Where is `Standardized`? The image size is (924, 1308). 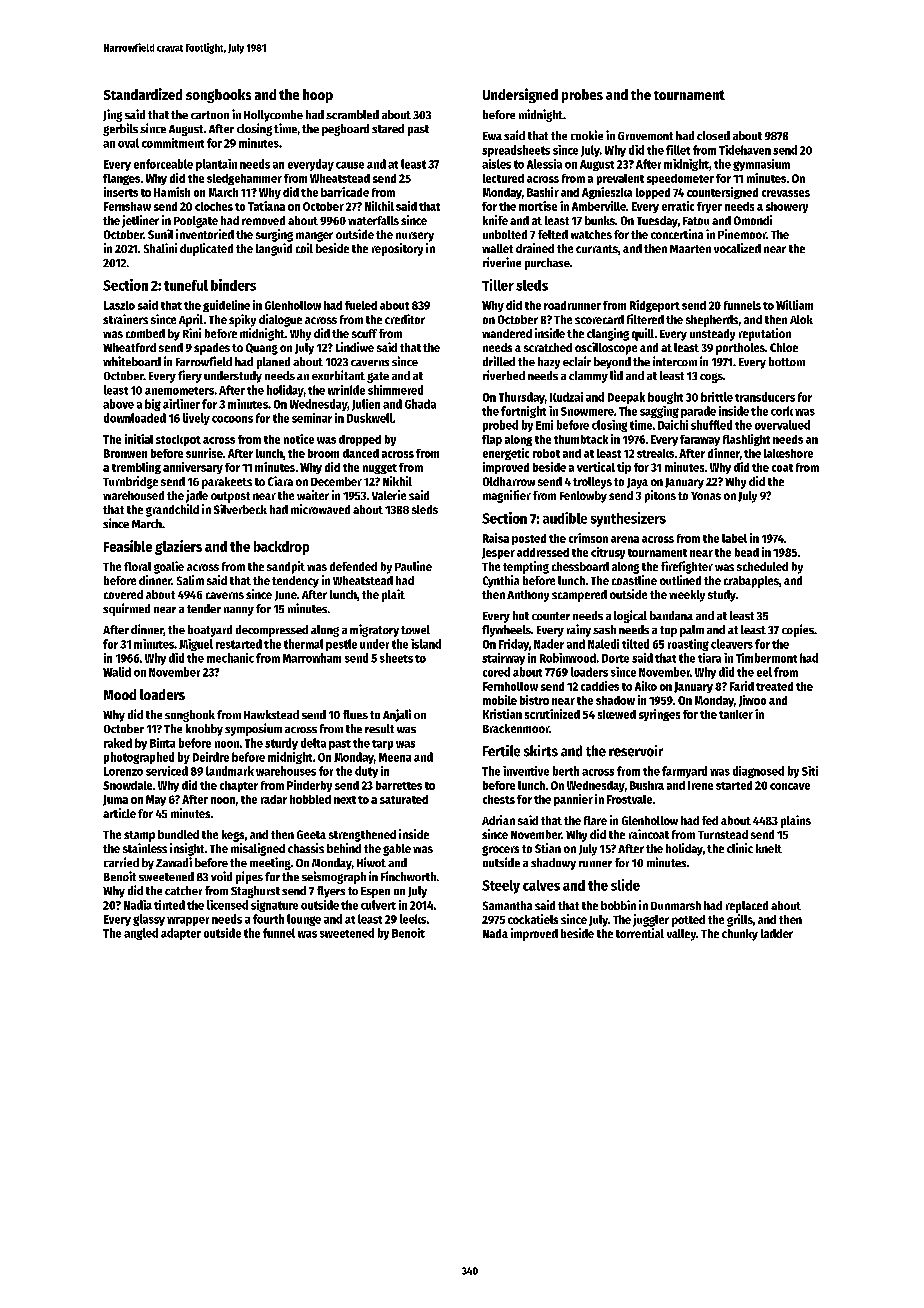 Standardized is located at coordinates (143, 94).
